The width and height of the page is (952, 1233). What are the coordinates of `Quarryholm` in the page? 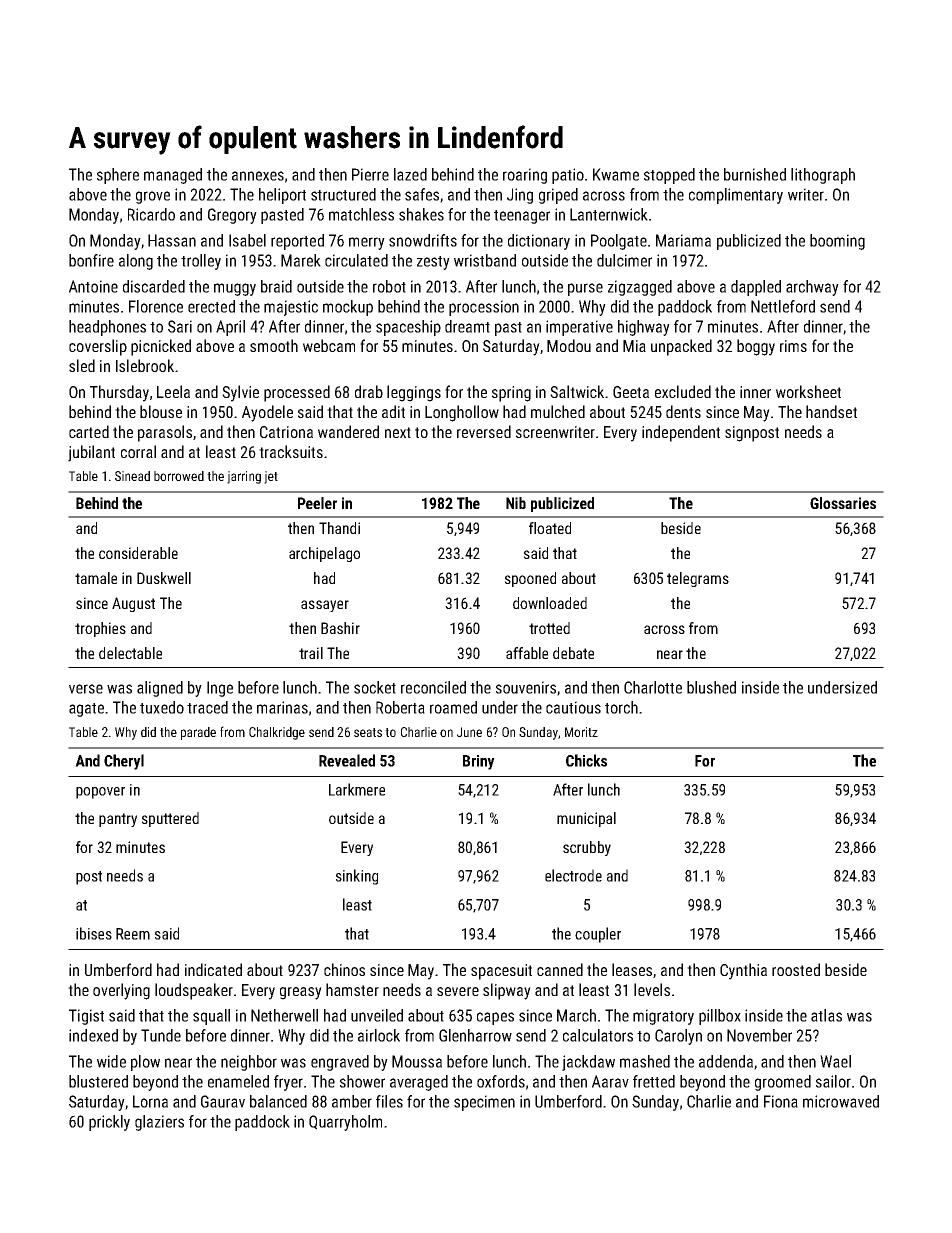 It's located at (345, 1123).
